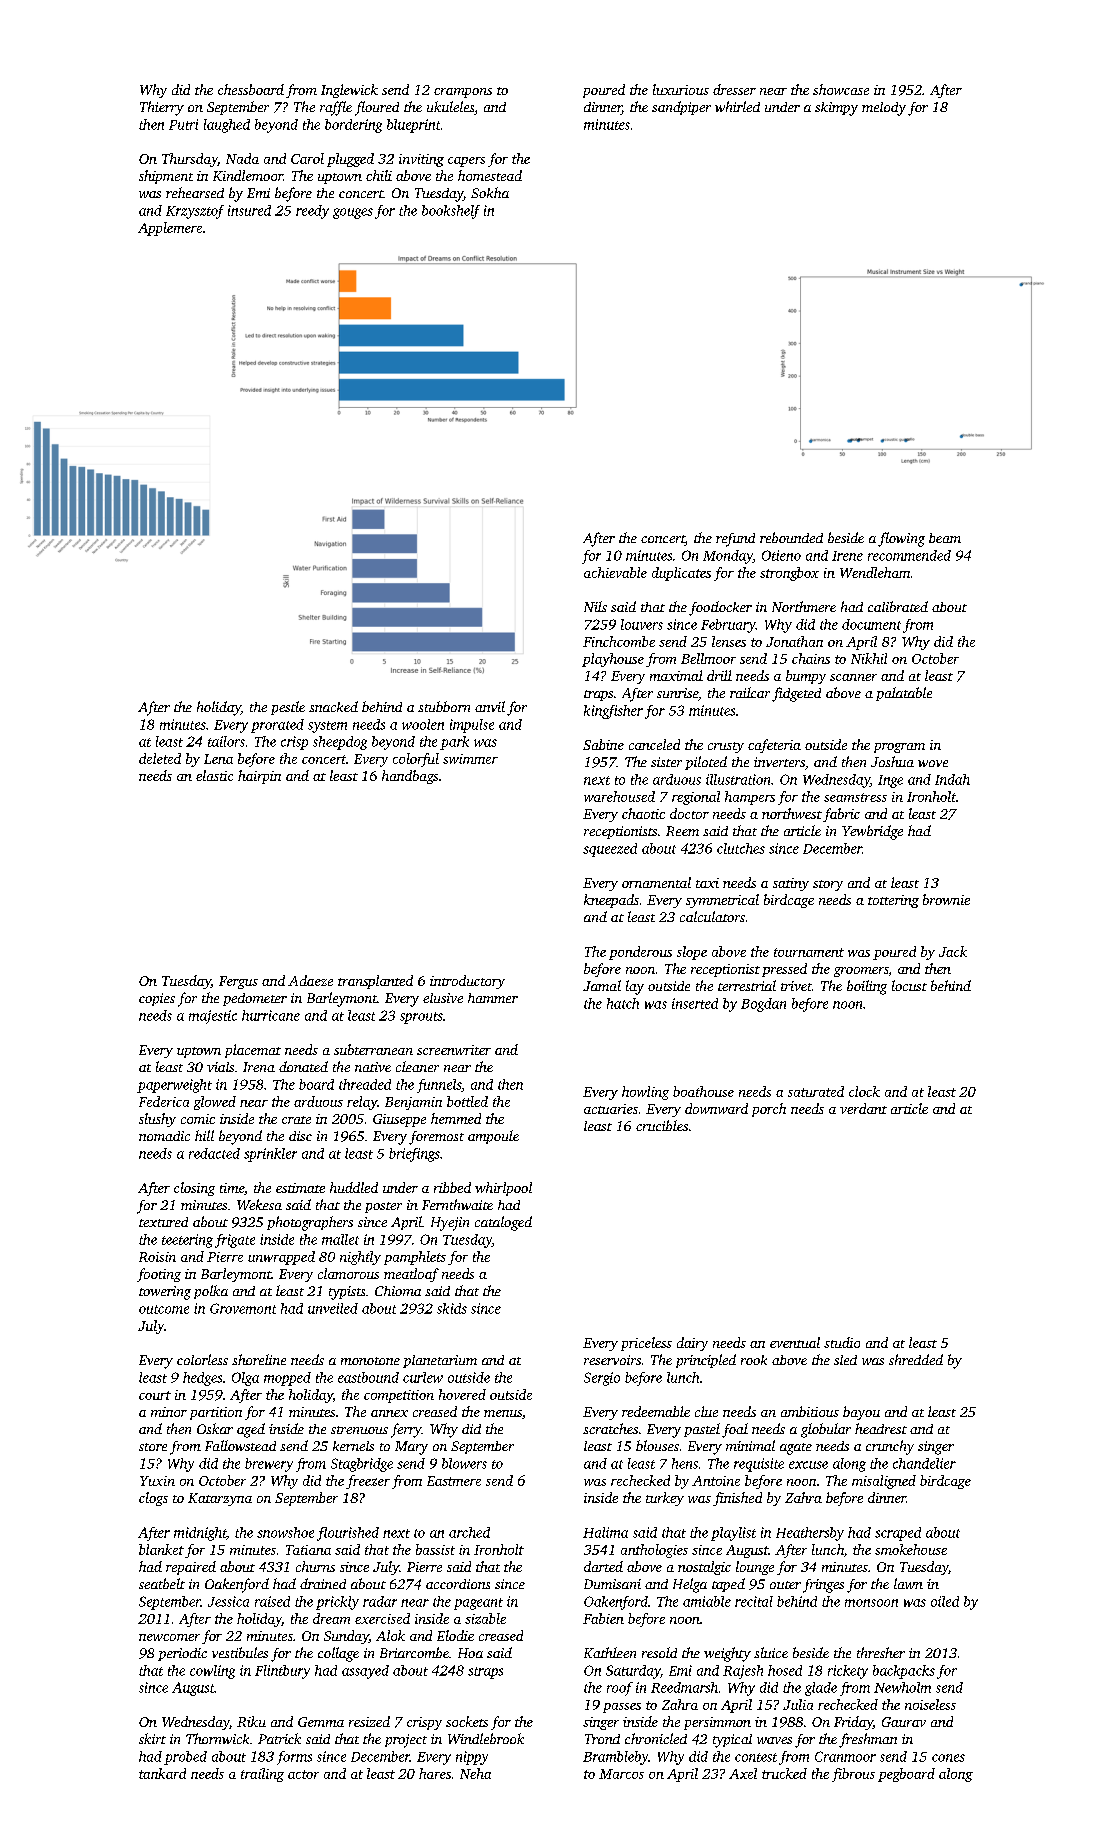 The height and width of the screenshot is (1840, 1117). What do you see at coordinates (160, 758) in the screenshot?
I see `deleted` at bounding box center [160, 758].
